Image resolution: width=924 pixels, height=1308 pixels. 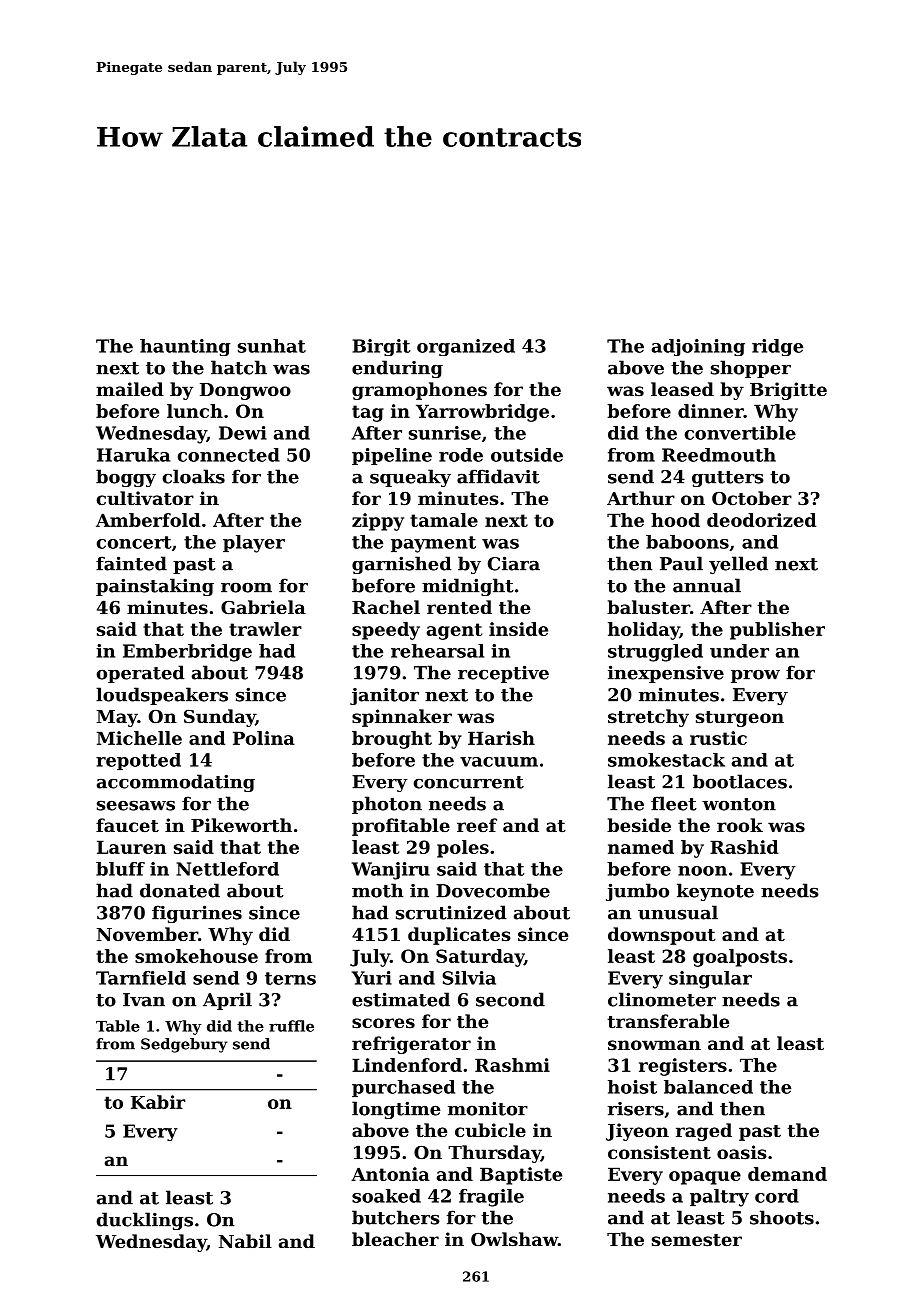 I want to click on under, so click(x=739, y=651).
